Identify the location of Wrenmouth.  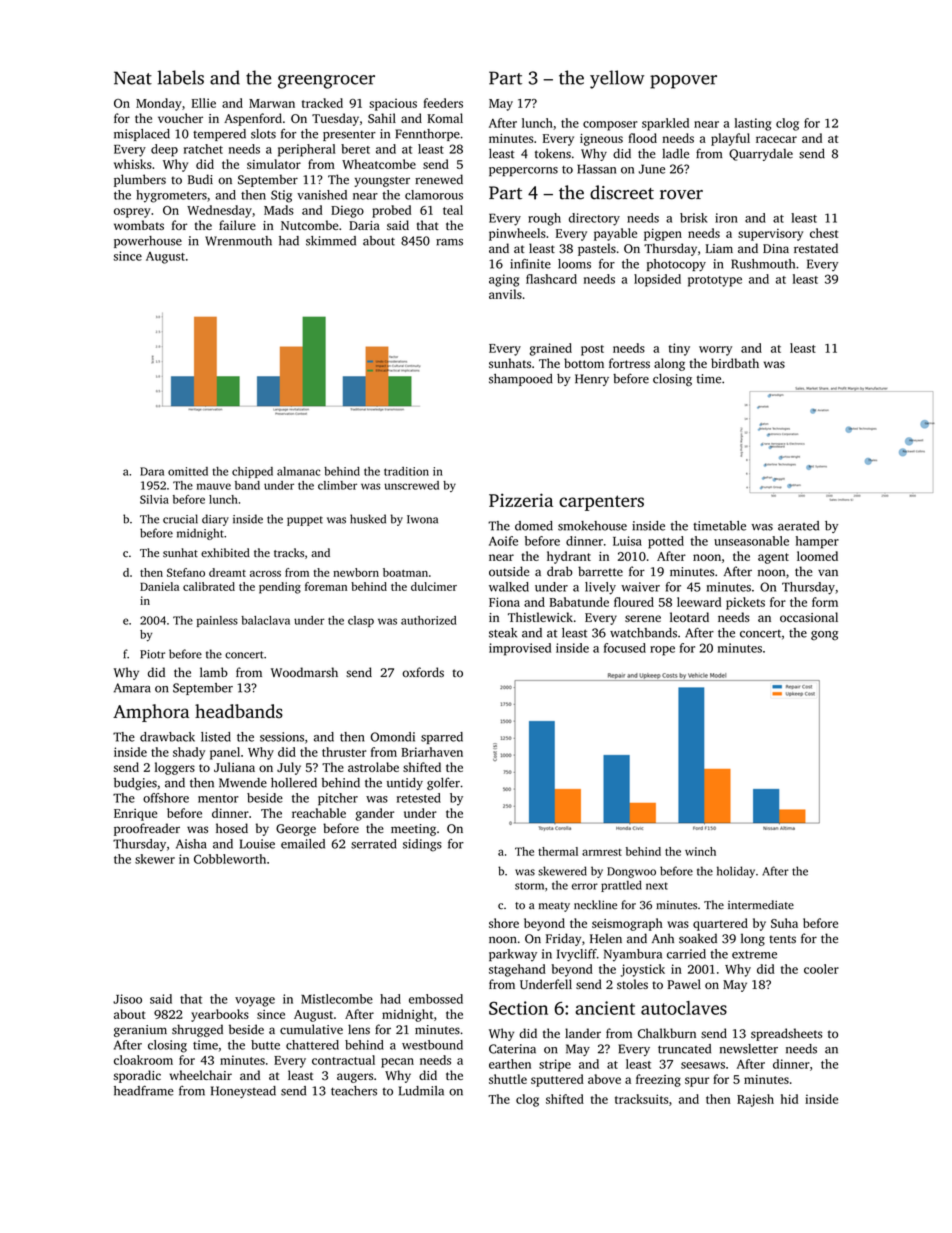
(238, 241).
